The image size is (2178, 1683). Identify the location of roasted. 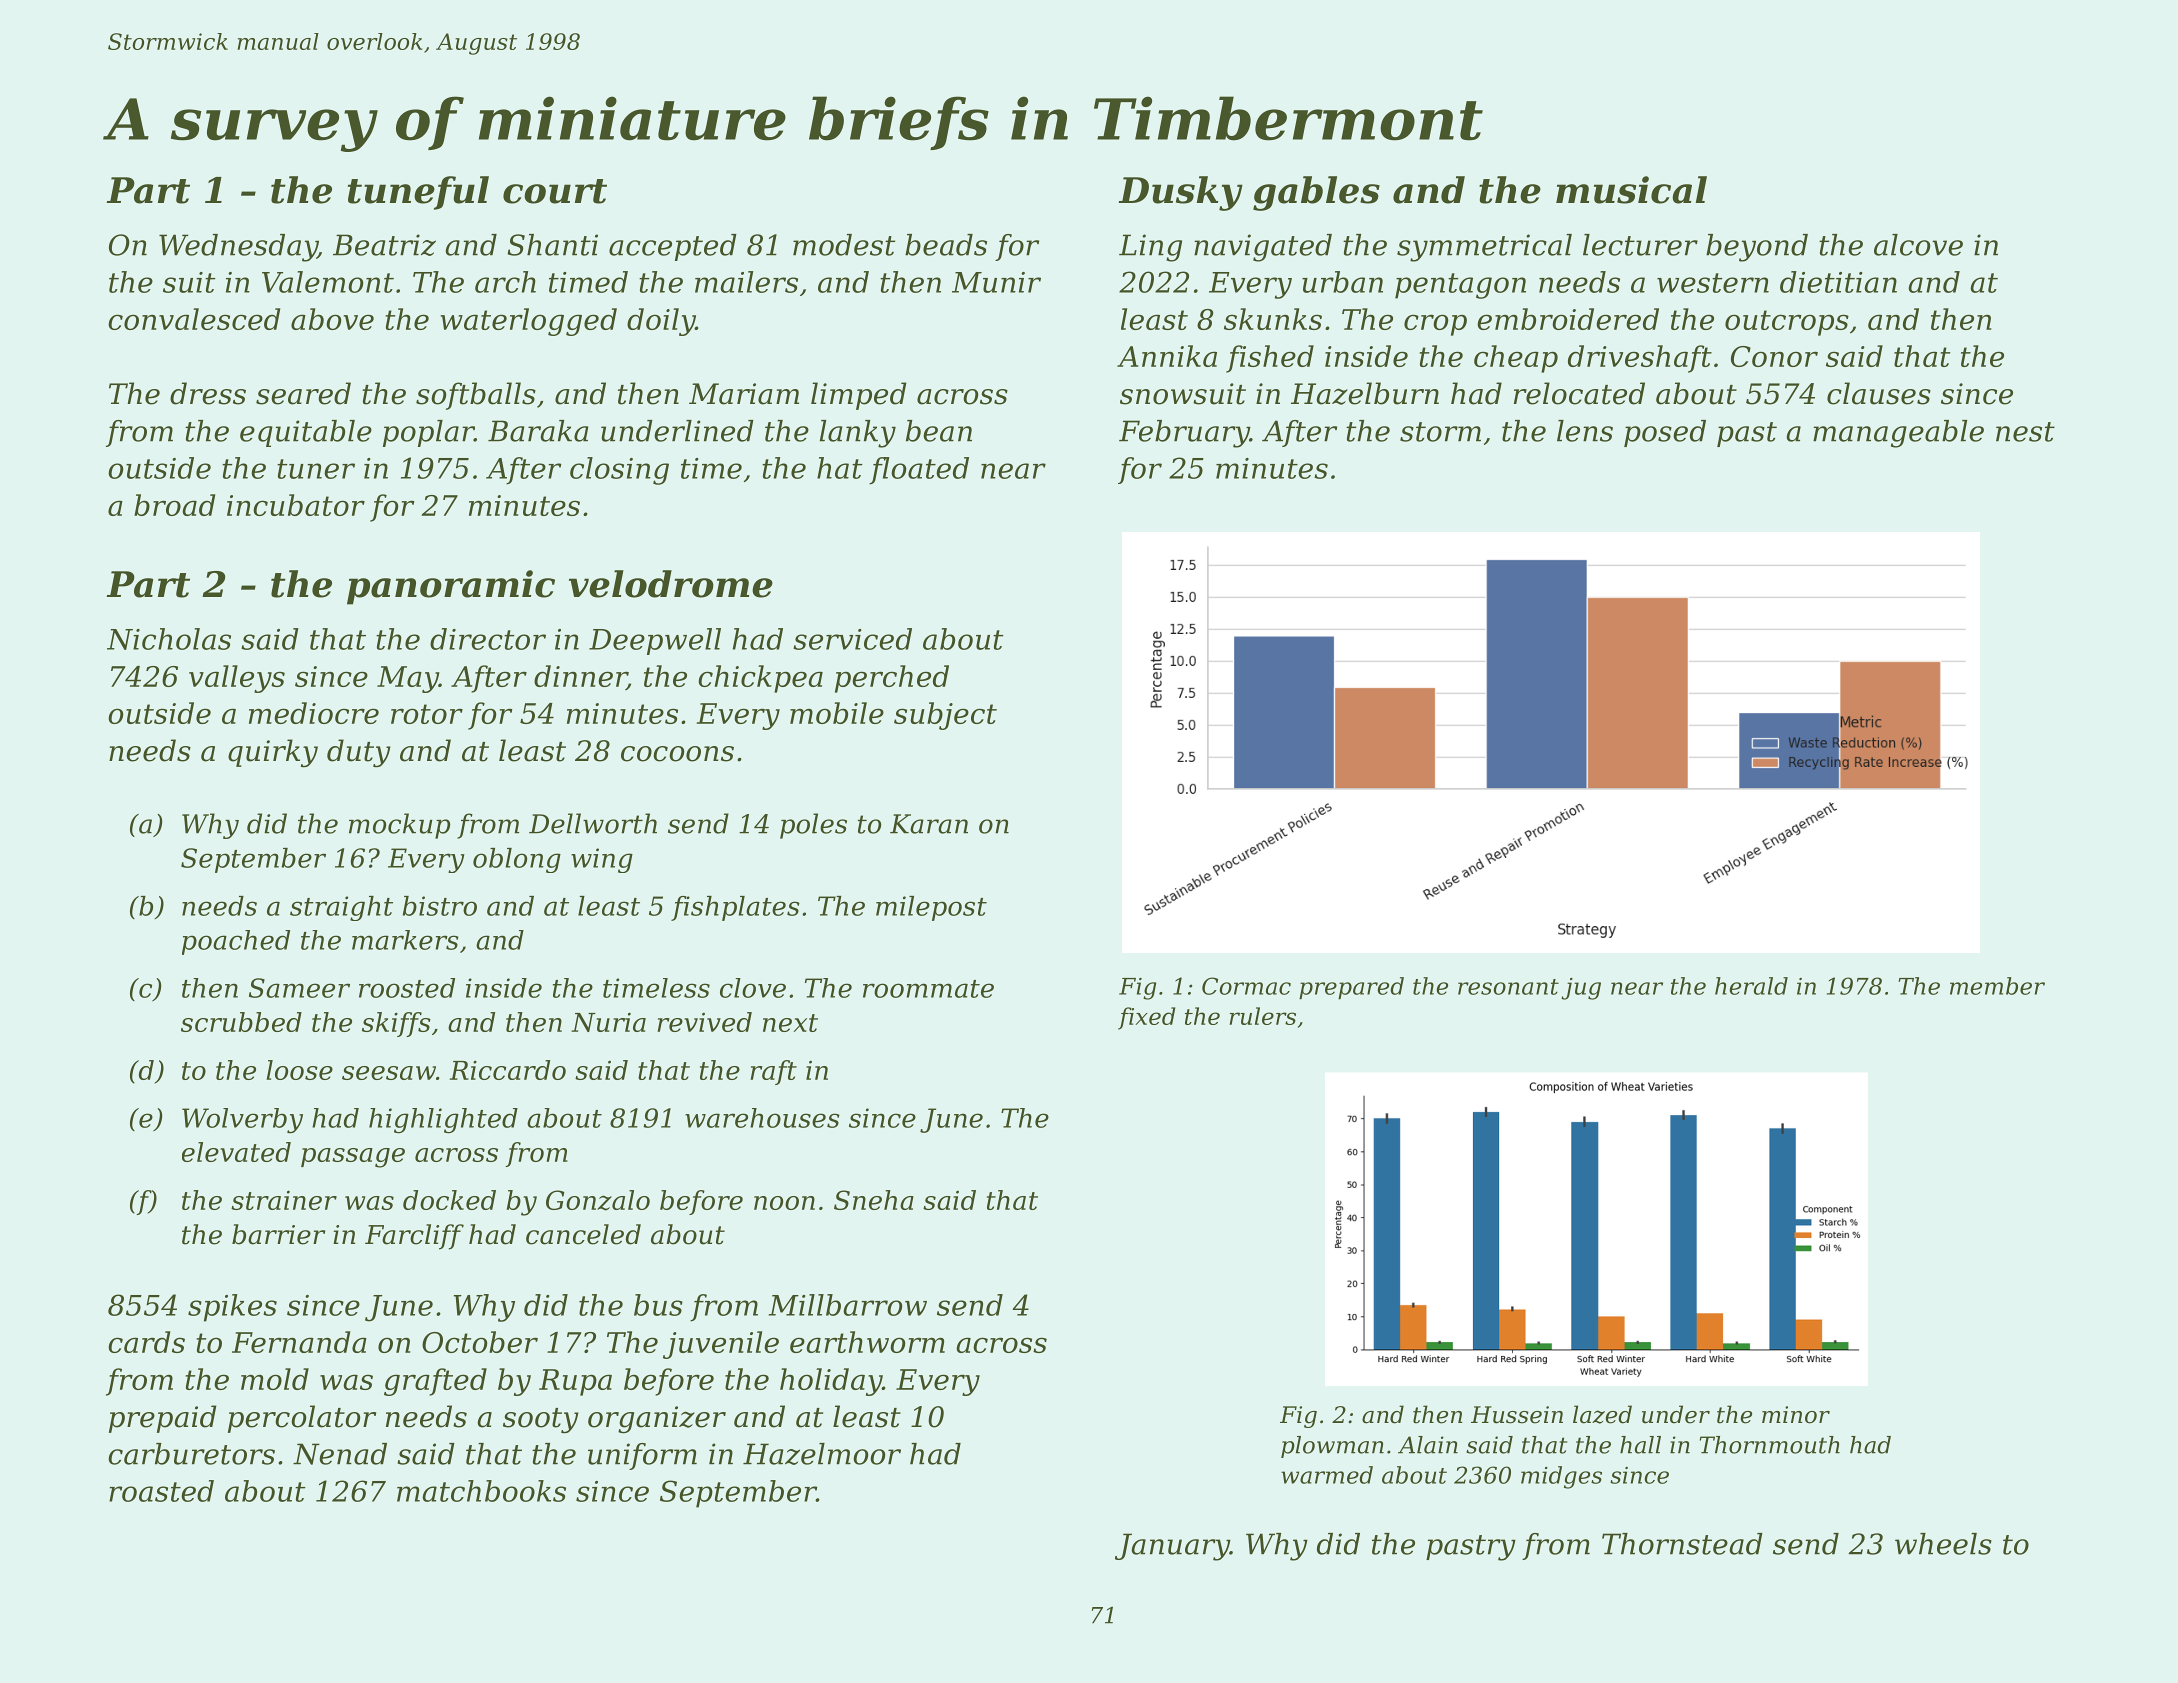
(161, 1491).
